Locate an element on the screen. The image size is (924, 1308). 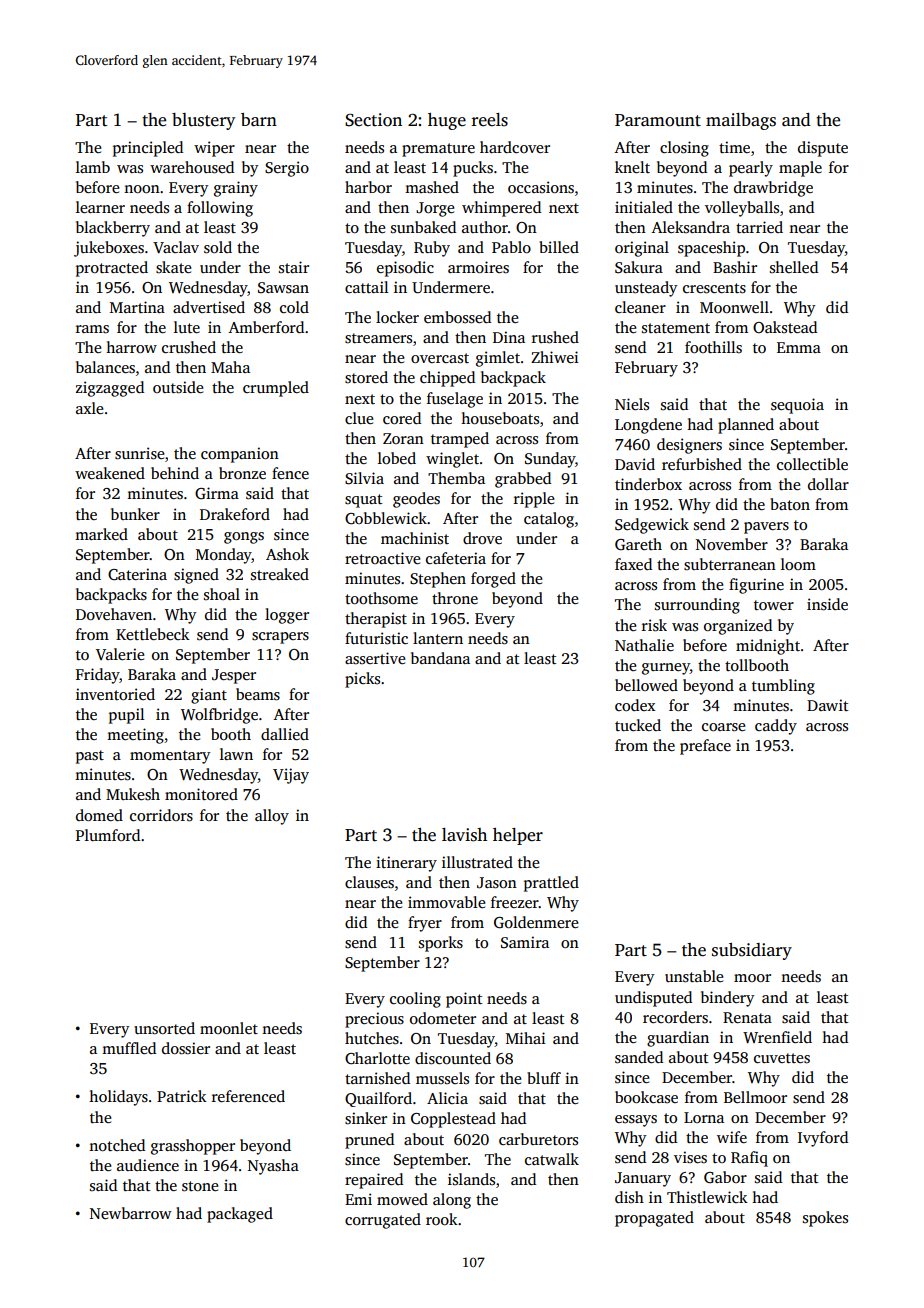
mailbags is located at coordinates (741, 121).
